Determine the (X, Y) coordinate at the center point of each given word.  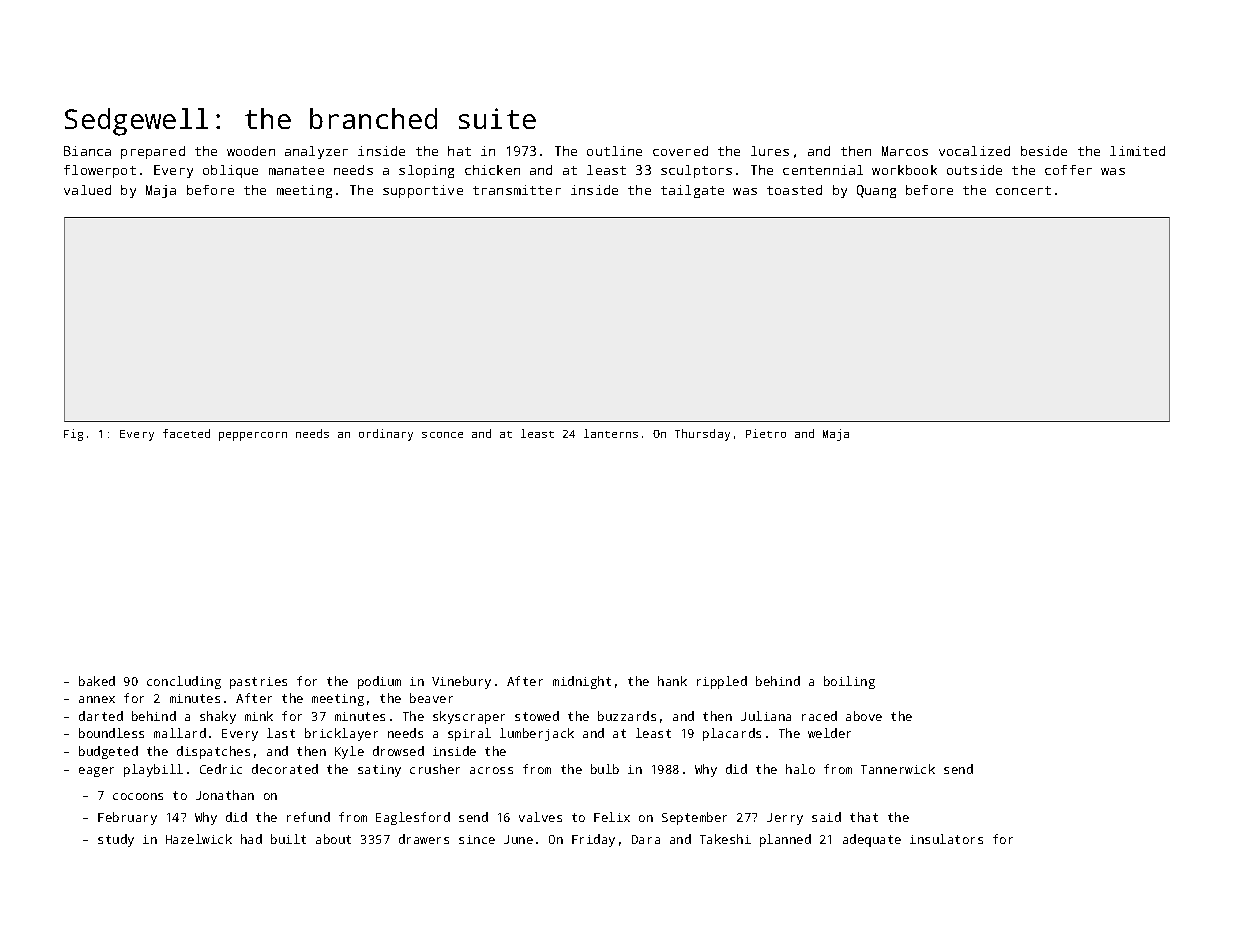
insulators (946, 839)
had (251, 839)
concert (1023, 190)
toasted (794, 190)
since (477, 839)
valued (87, 190)
